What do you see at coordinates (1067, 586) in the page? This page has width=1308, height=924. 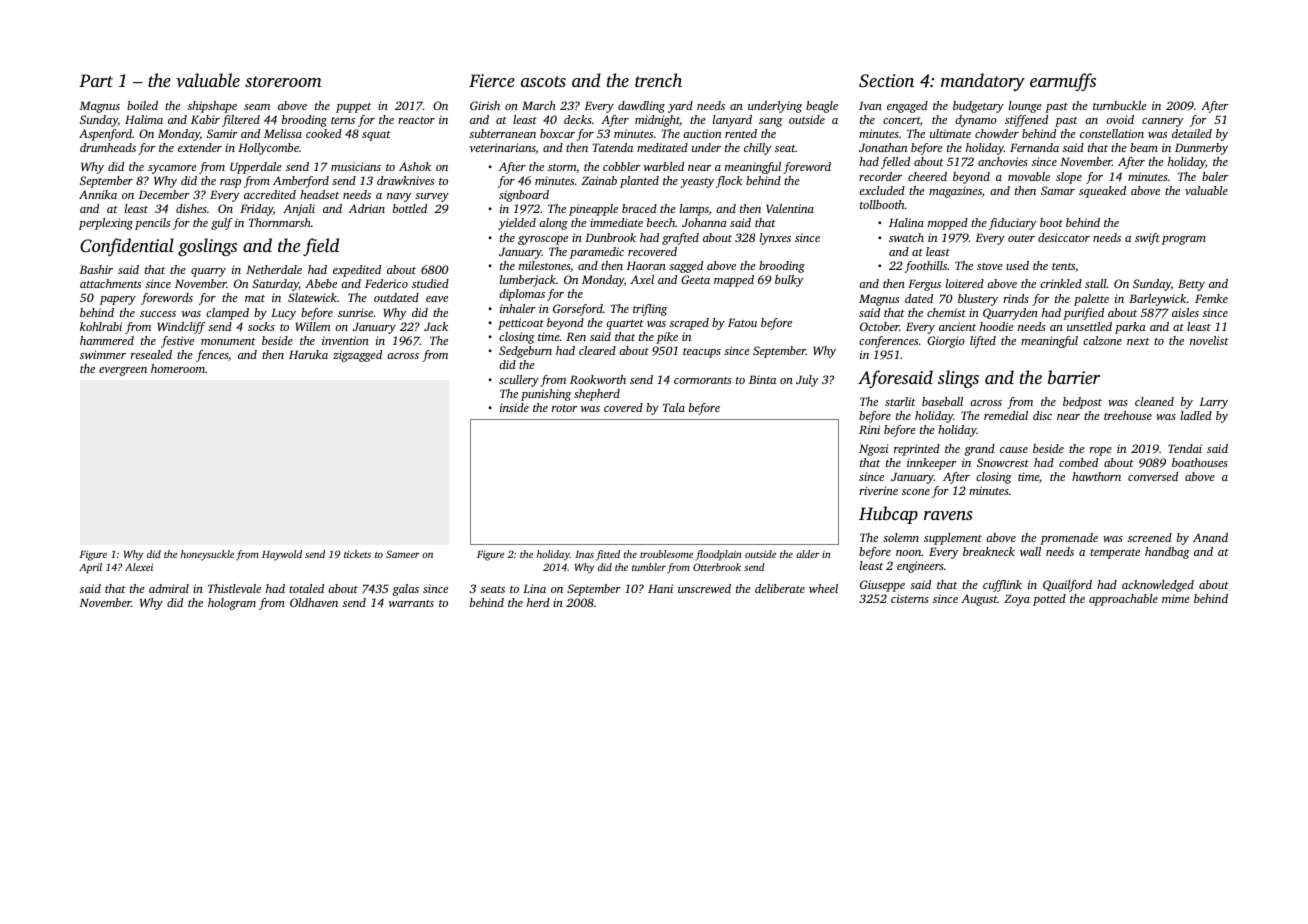 I see `Quailford` at bounding box center [1067, 586].
